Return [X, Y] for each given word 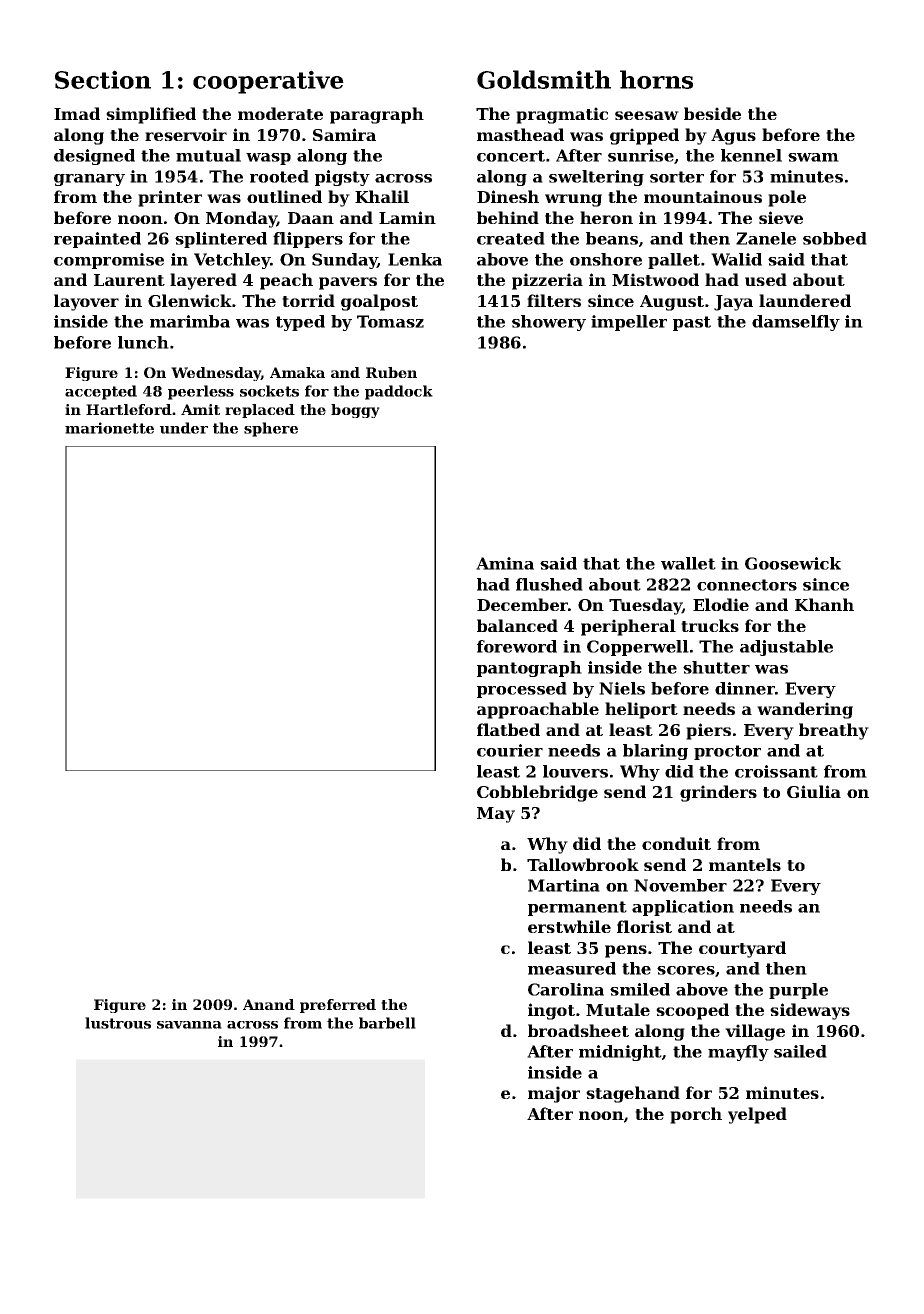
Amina [505, 563]
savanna [189, 1025]
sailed [800, 1051]
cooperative [268, 82]
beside [712, 113]
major [554, 1094]
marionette [109, 428]
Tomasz [390, 321]
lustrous [118, 1023]
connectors [747, 585]
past [692, 323]
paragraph [377, 115]
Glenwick [190, 300]
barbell [387, 1023]
